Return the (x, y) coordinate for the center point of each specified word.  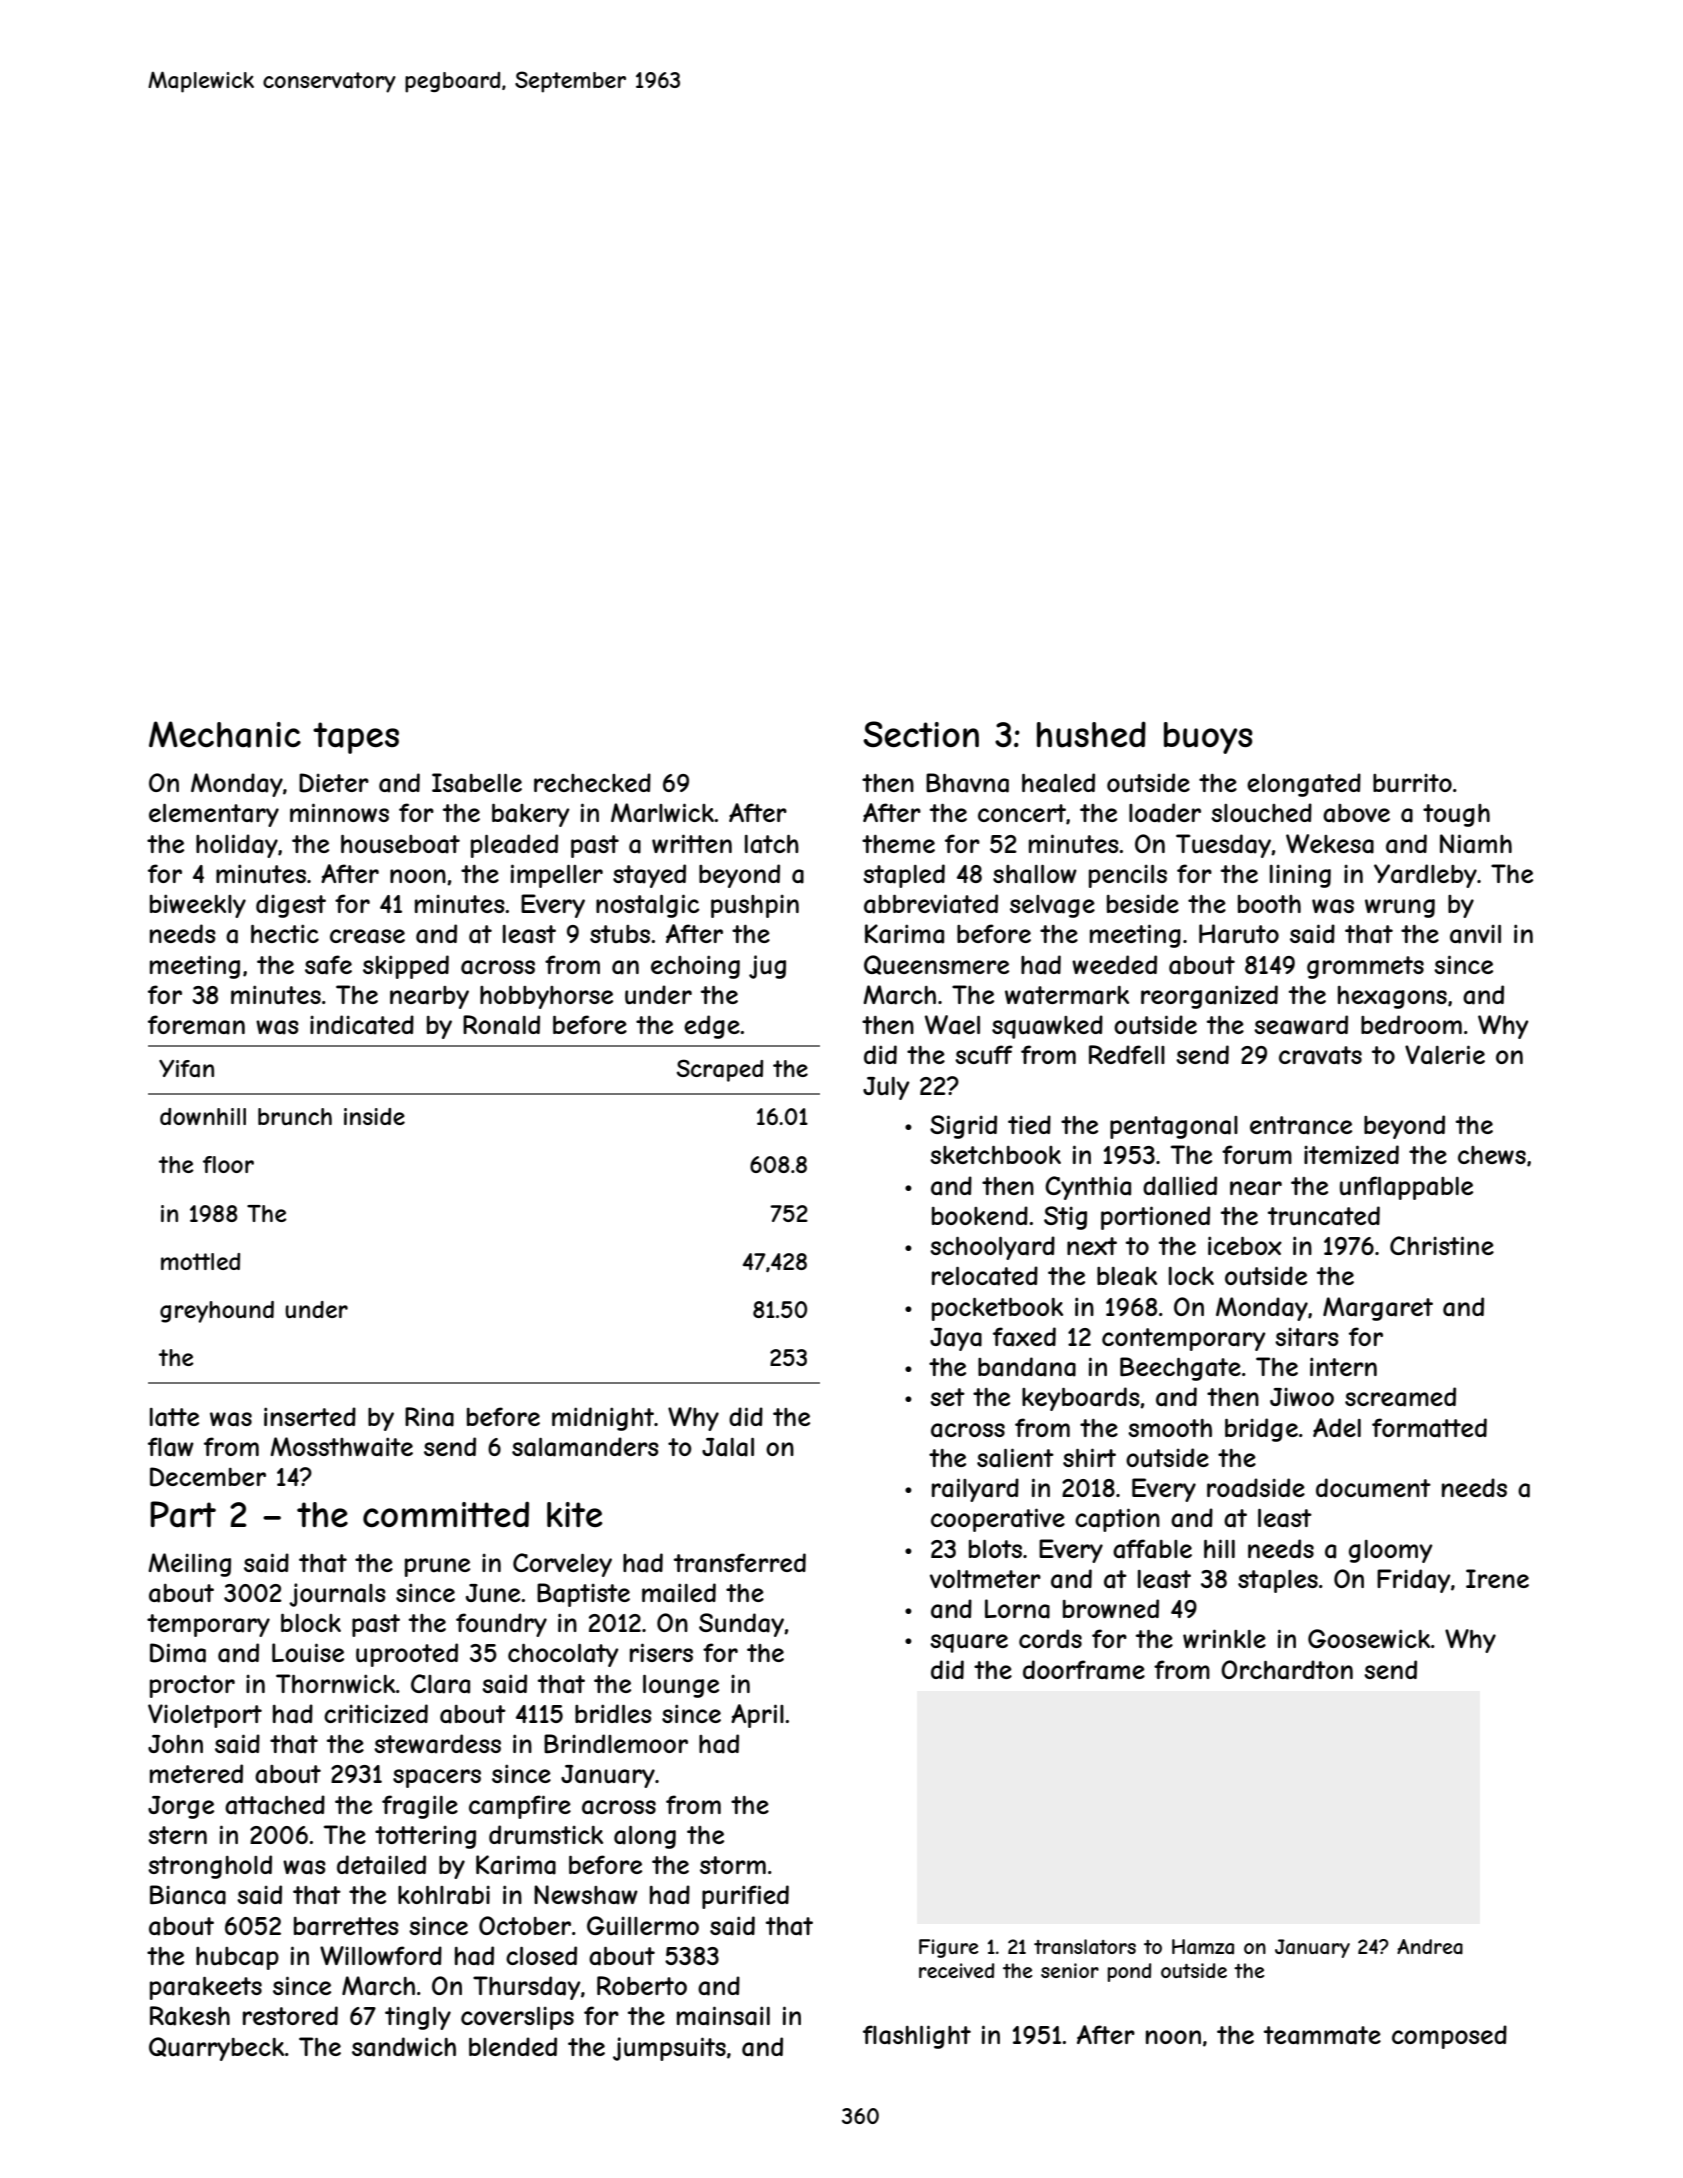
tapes (356, 738)
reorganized (1209, 997)
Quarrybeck (216, 2049)
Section (921, 734)
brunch (295, 1116)
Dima (178, 1653)
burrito (1412, 783)
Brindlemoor (616, 1743)
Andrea (1430, 1947)
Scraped (720, 1070)
